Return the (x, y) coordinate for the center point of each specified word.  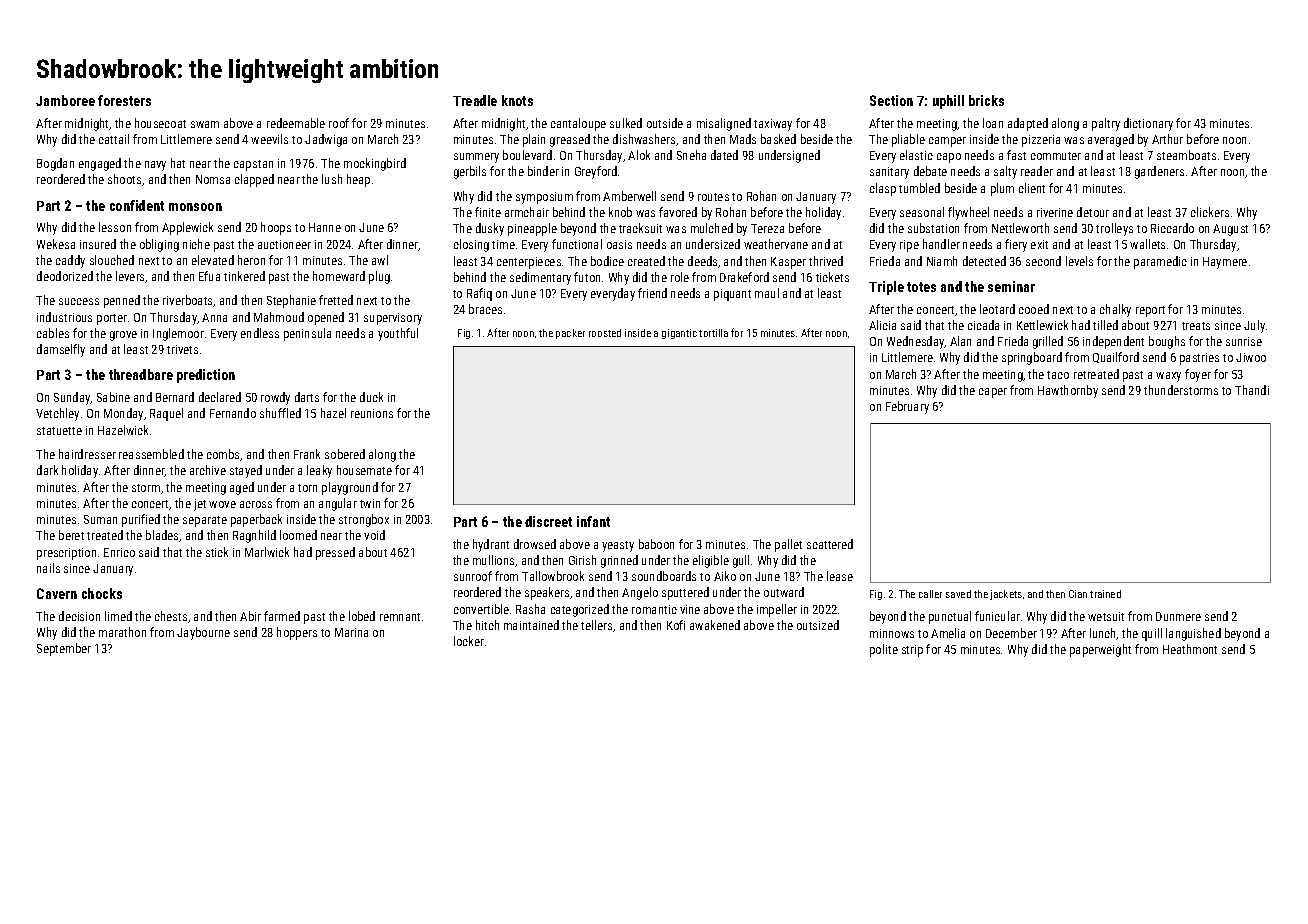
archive (208, 470)
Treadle (475, 100)
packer (570, 334)
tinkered (244, 276)
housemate (364, 470)
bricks (986, 100)
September (64, 649)
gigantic (679, 334)
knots (517, 100)
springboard (1032, 358)
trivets (182, 349)
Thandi (1252, 390)
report (1150, 311)
